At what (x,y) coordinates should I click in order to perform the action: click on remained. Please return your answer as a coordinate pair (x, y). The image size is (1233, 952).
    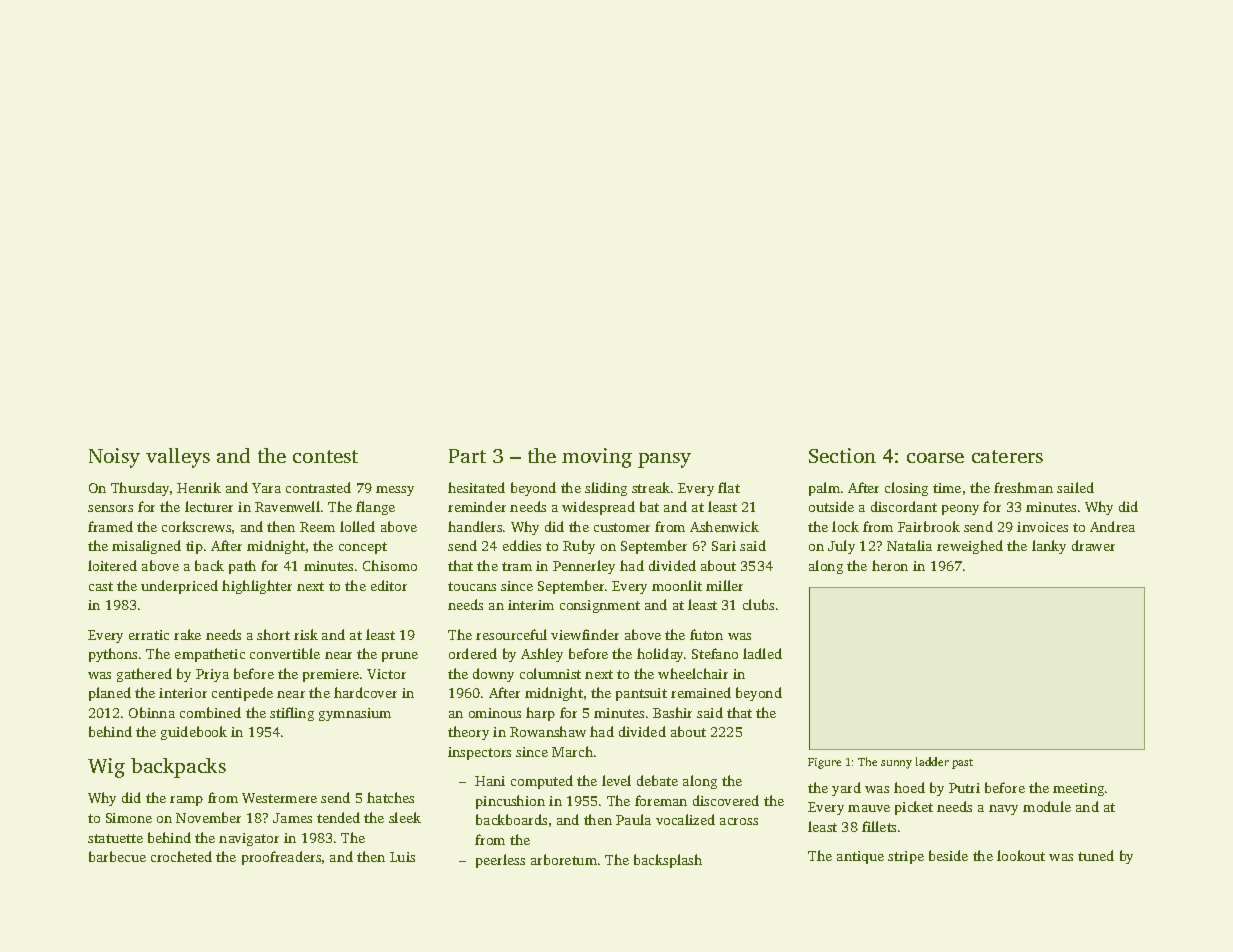
    Looking at the image, I should click on (701, 692).
